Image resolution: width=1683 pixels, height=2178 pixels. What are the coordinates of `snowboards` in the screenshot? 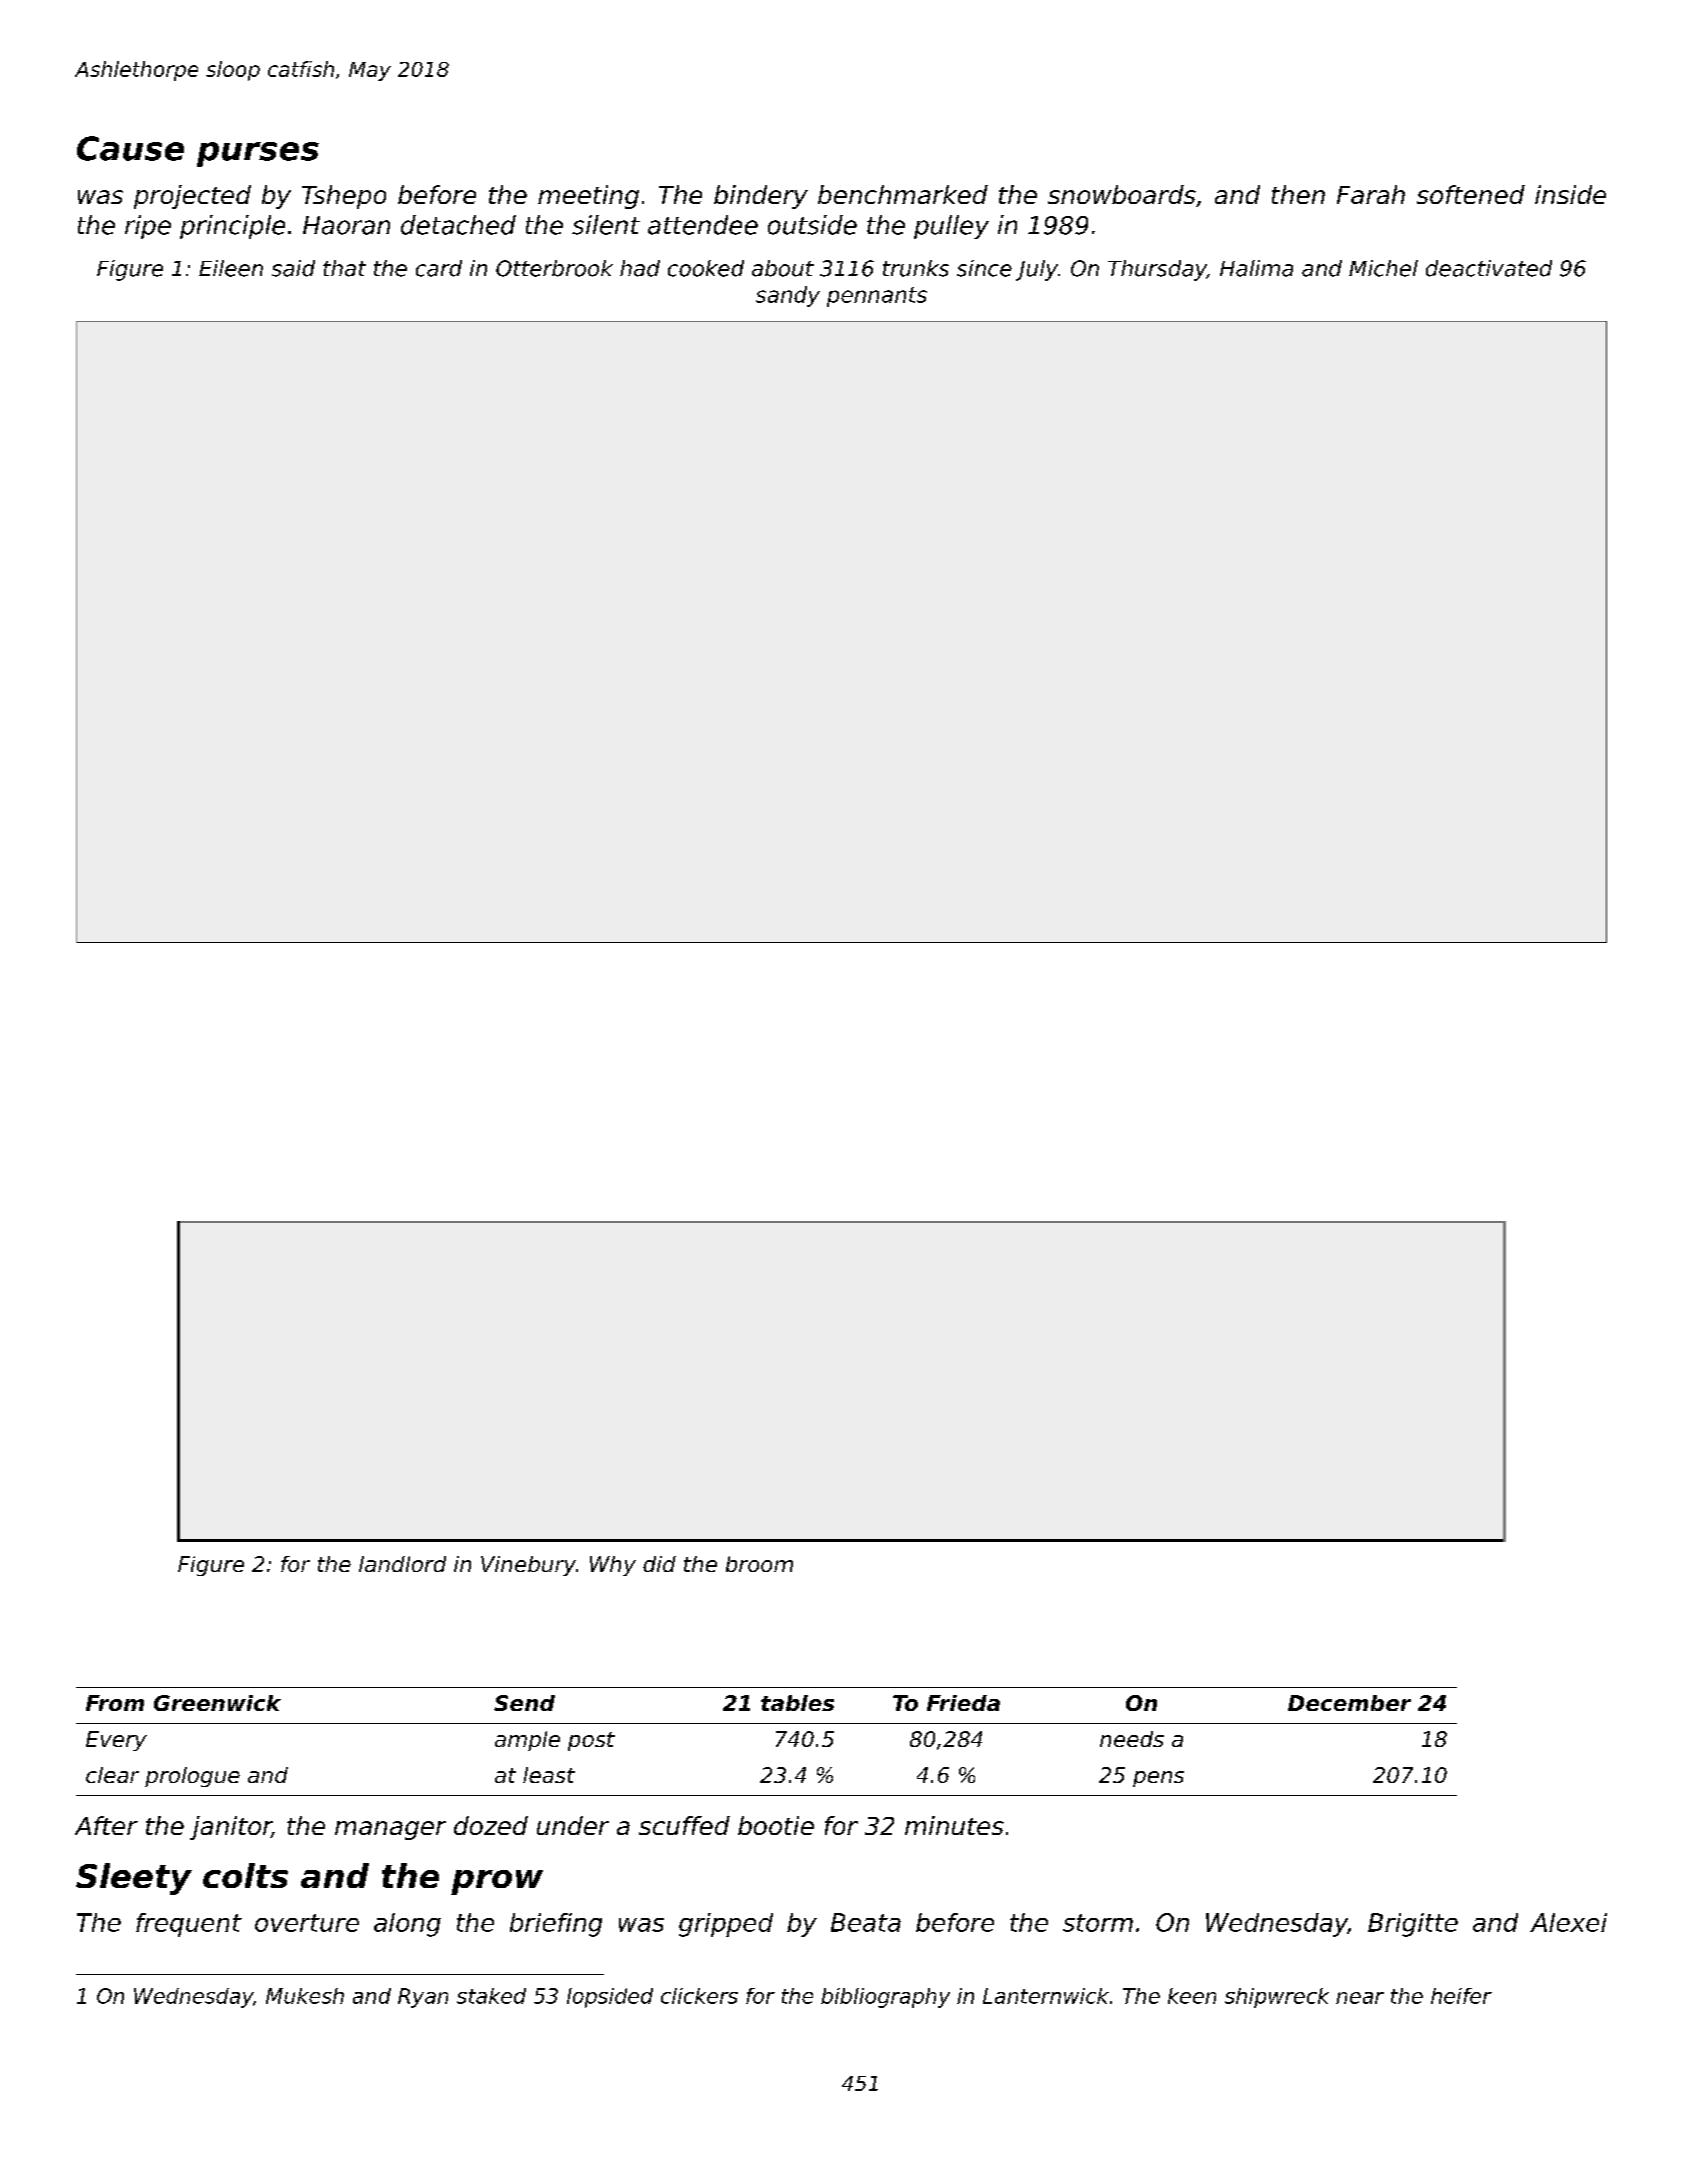 It's located at (1122, 194).
